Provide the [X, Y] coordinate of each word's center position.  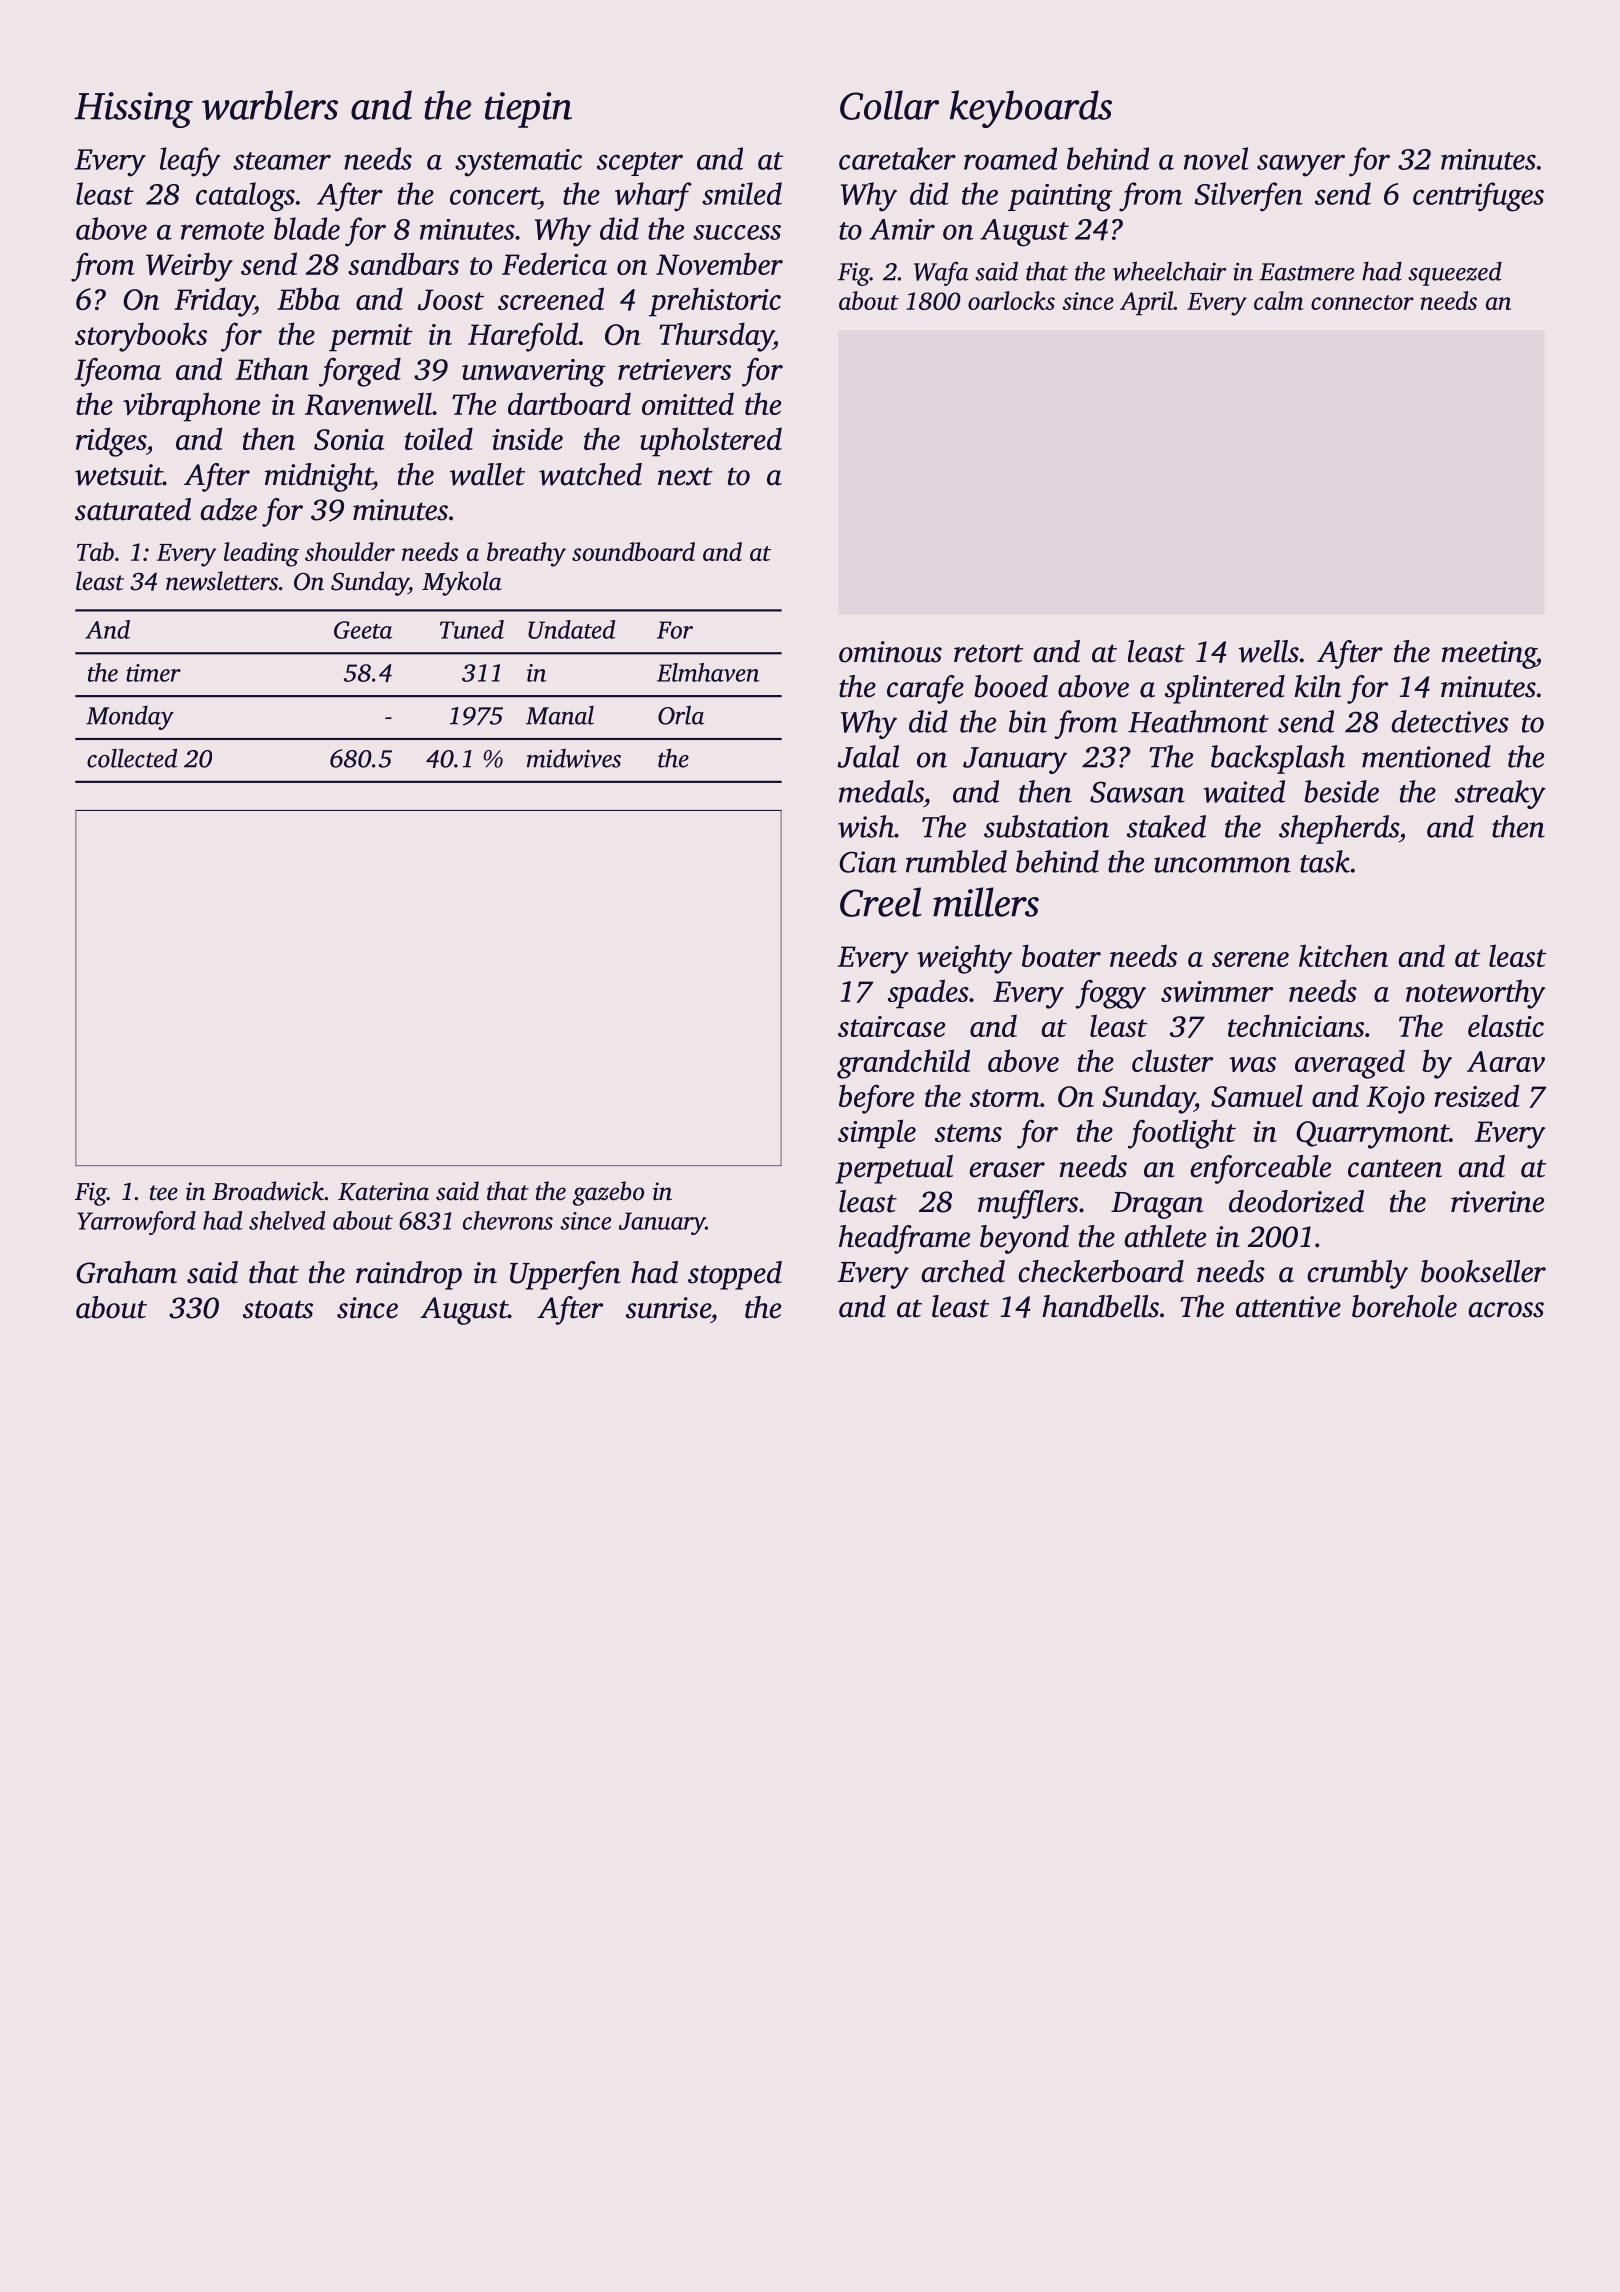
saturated [133, 509]
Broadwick [268, 1191]
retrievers [674, 369]
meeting [1489, 655]
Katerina [383, 1191]
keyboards [1031, 109]
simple [877, 1134]
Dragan [1157, 1205]
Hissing [133, 110]
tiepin [528, 110]
